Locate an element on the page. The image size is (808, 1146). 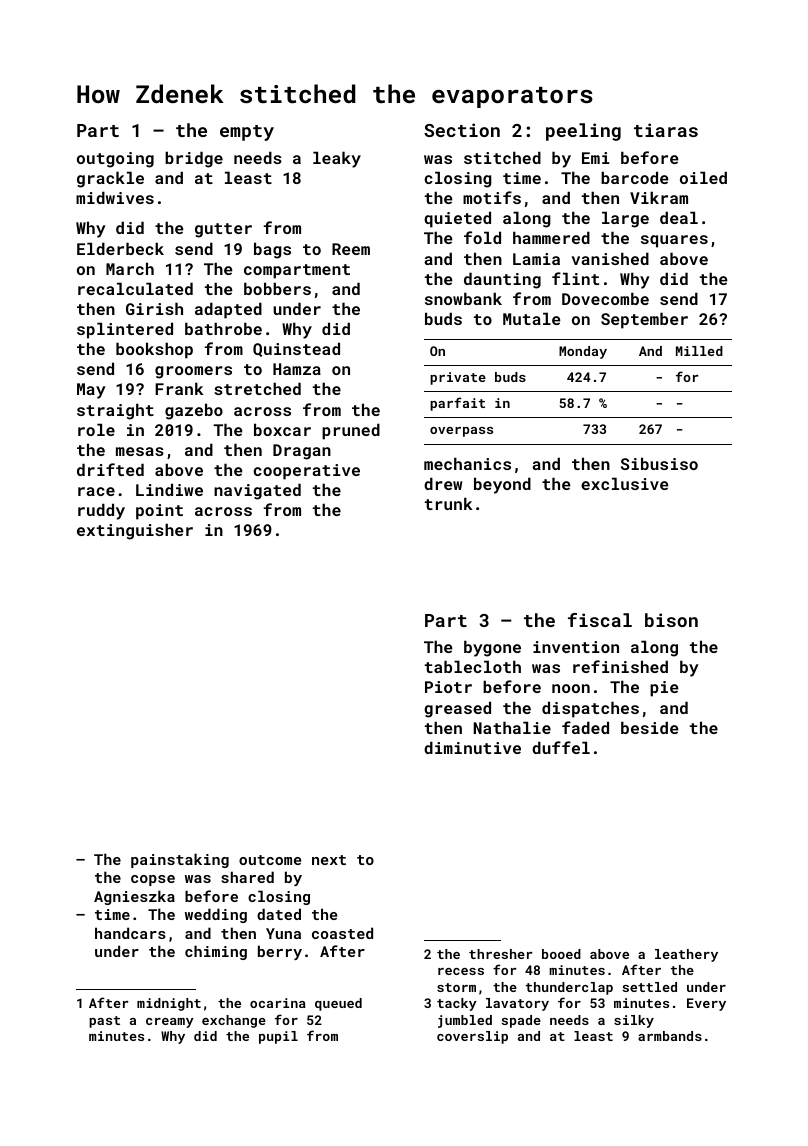
creamy is located at coordinates (170, 1023).
